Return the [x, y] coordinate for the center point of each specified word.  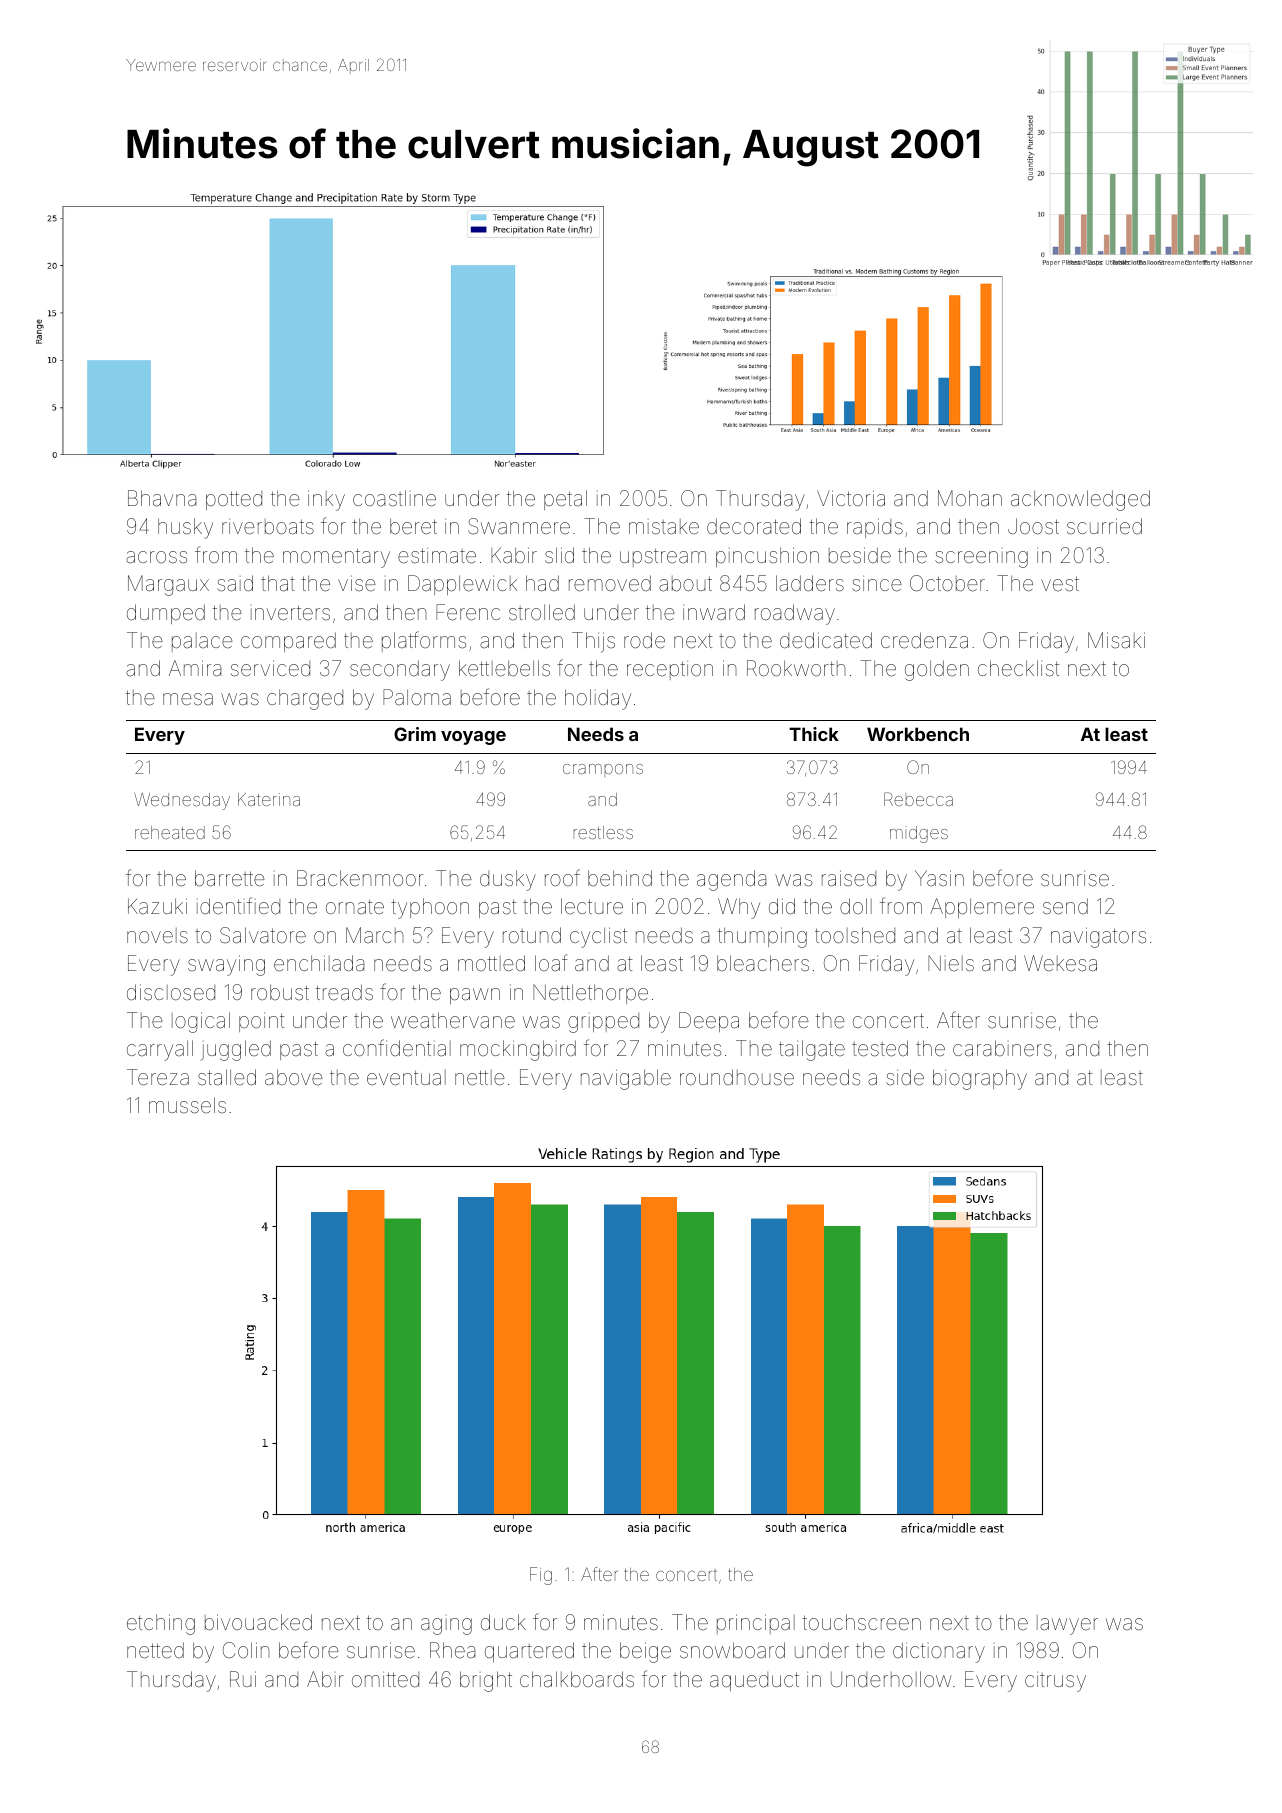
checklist [1019, 668]
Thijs [593, 642]
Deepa [709, 1022]
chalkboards [577, 1679]
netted [155, 1650]
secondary [400, 670]
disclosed [171, 992]
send [1065, 906]
